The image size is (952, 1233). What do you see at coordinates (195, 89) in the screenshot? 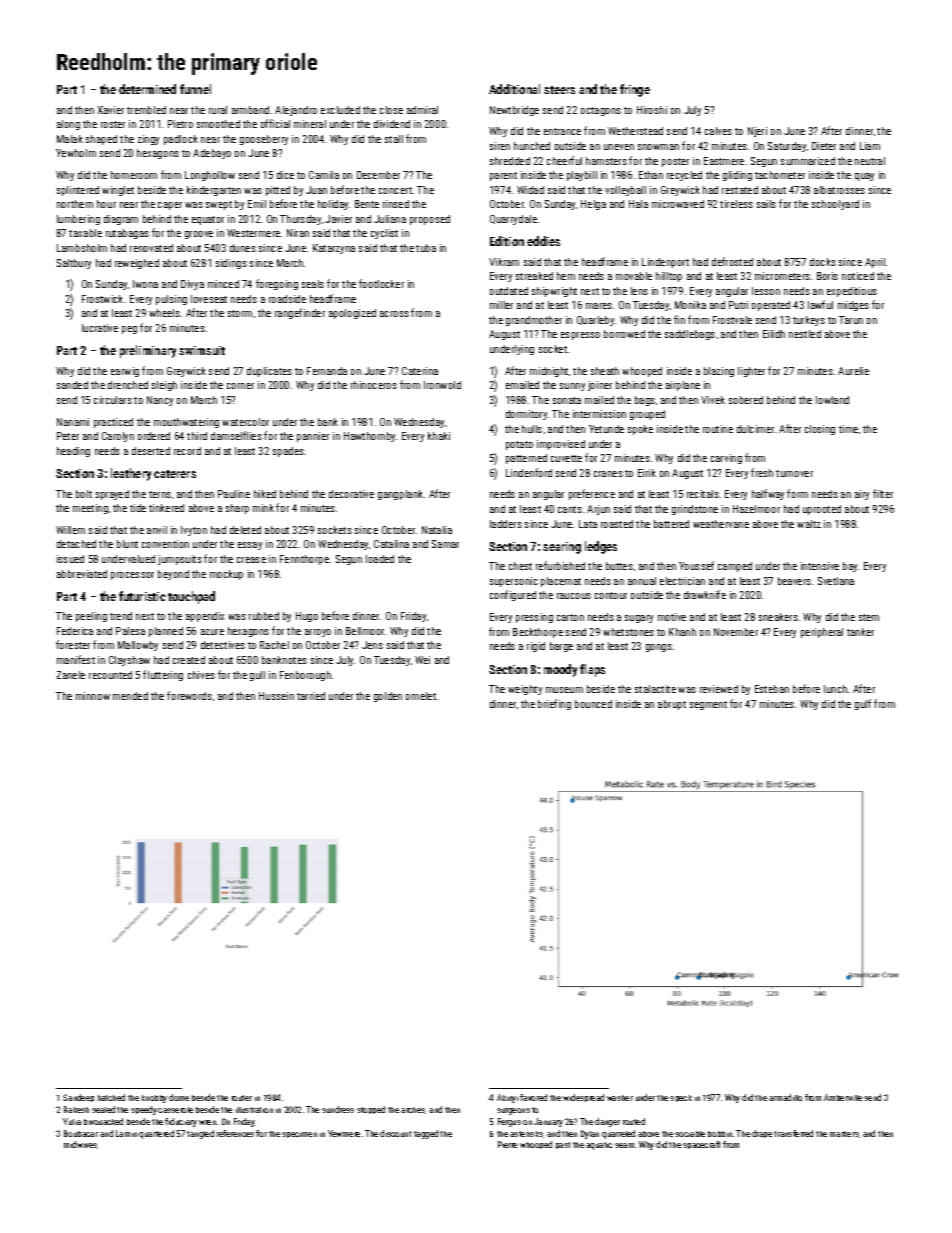
I see `funnel` at bounding box center [195, 89].
